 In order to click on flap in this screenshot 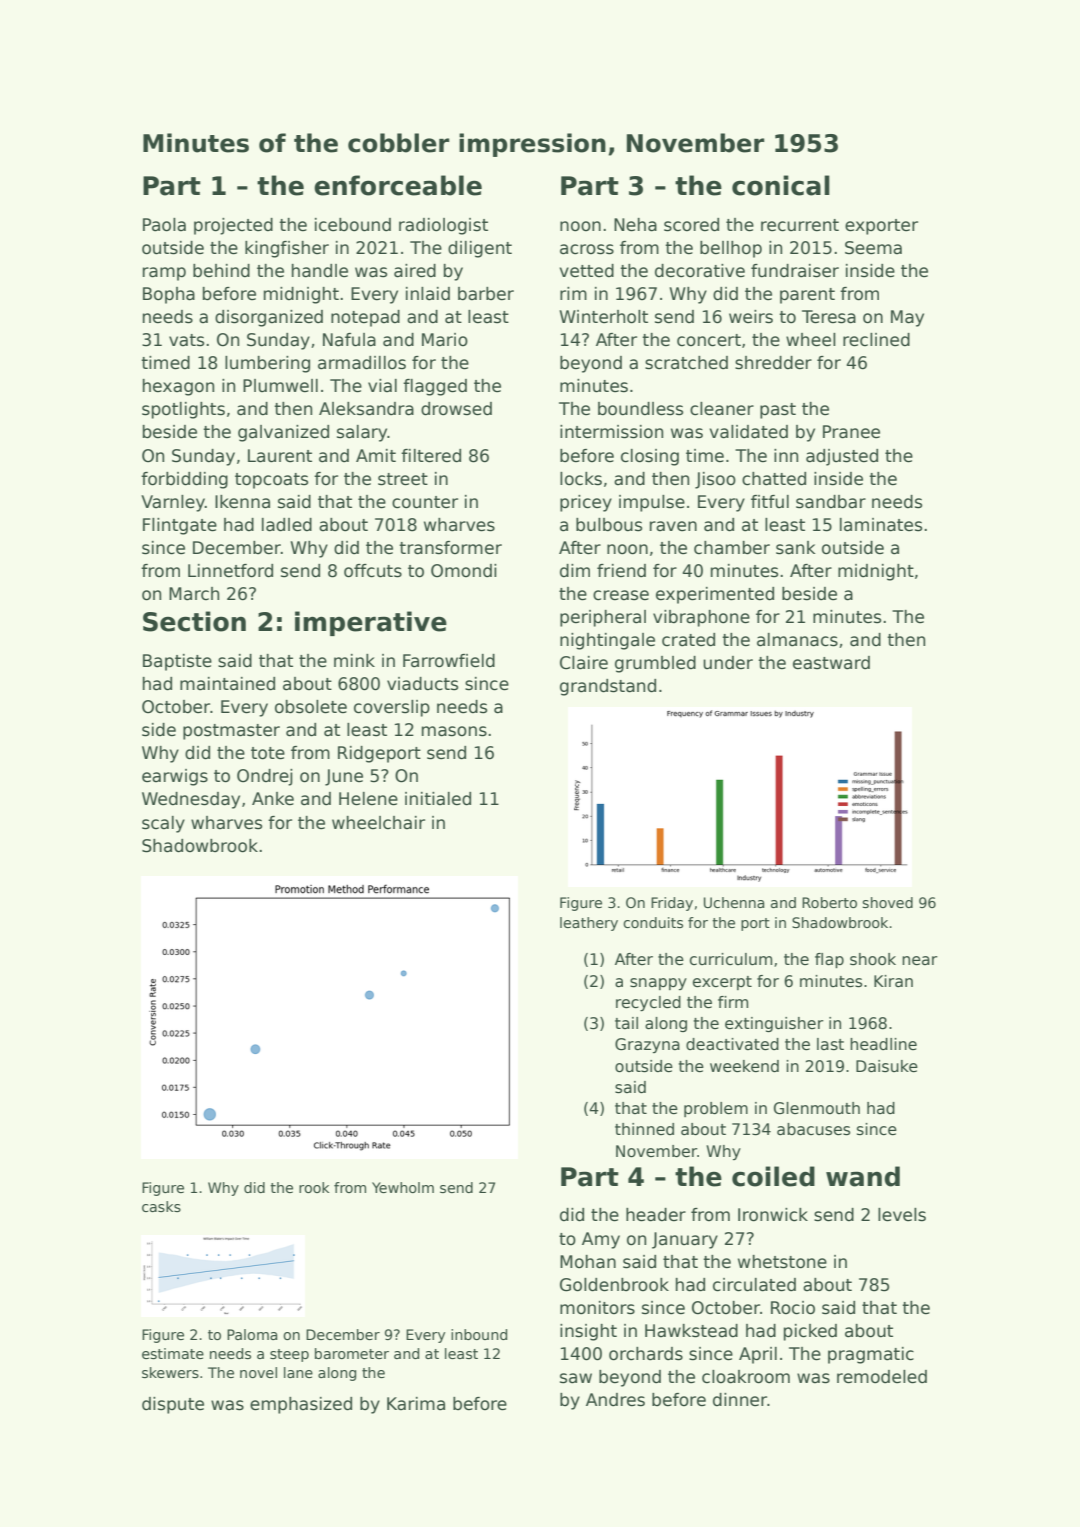, I will do `click(829, 960)`.
